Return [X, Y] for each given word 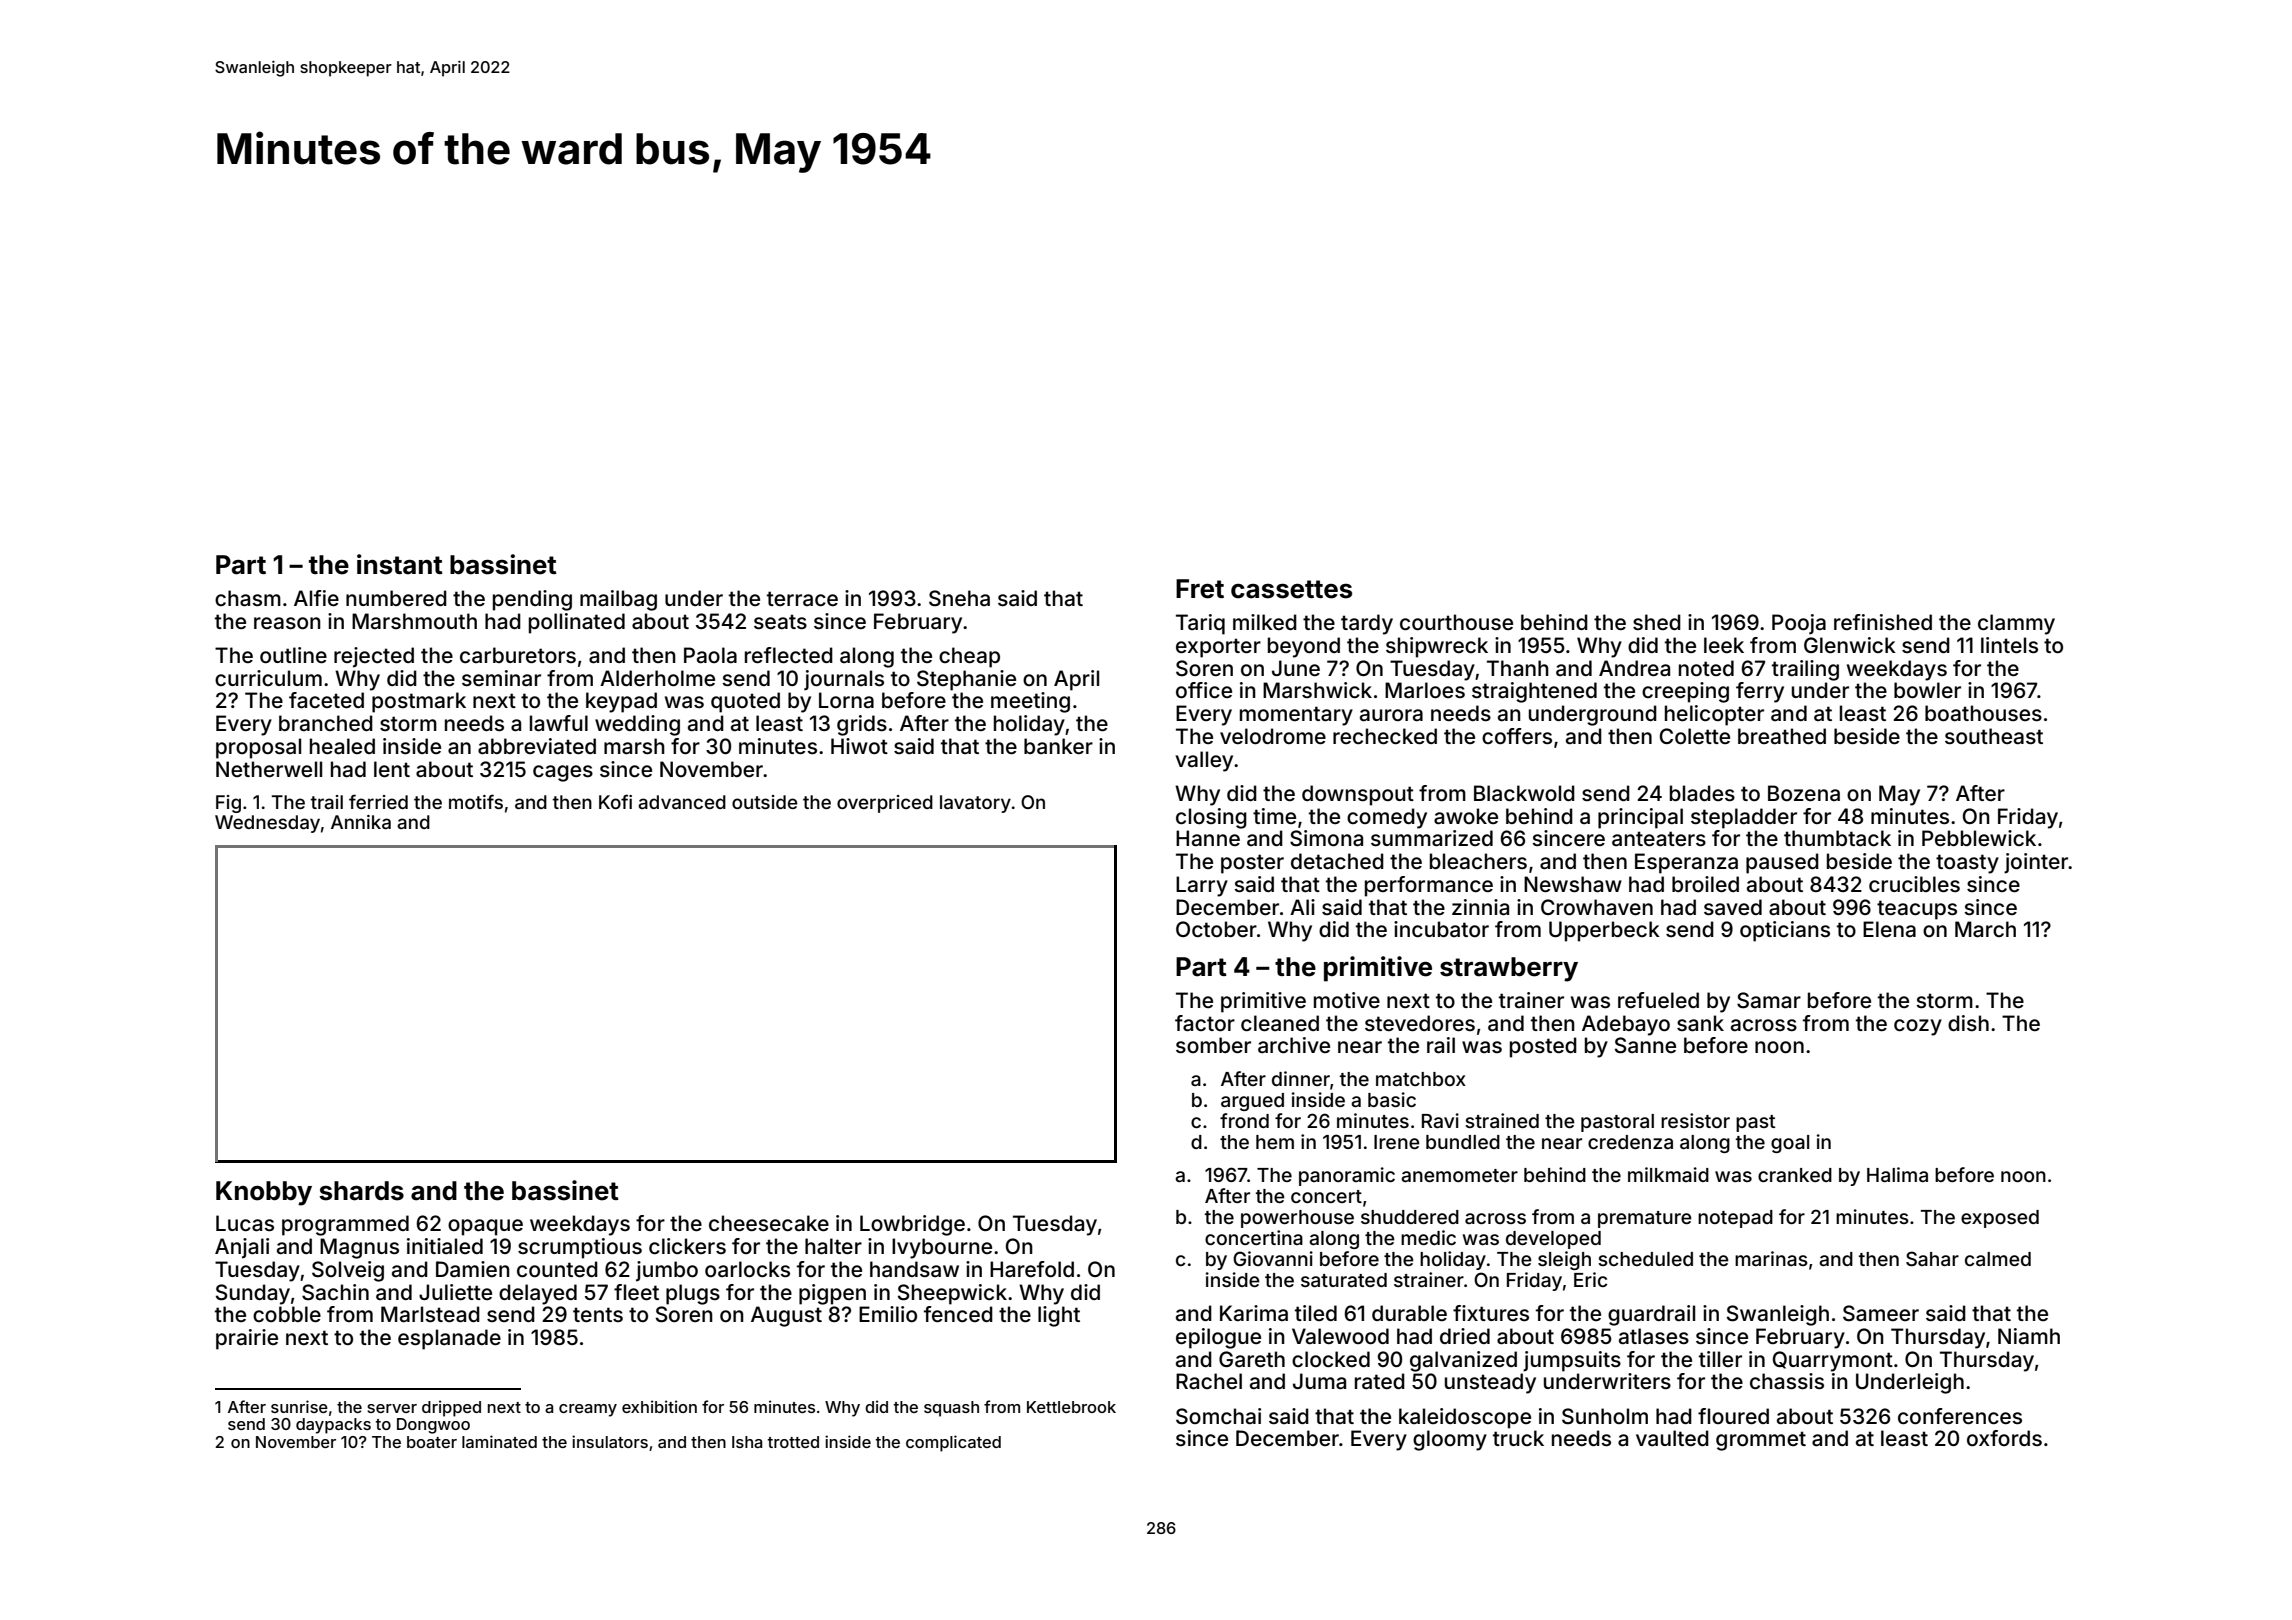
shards [361, 1191]
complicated [953, 1443]
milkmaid [1668, 1174]
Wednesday [267, 824]
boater [432, 1442]
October [1216, 929]
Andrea [1634, 668]
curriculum [268, 678]
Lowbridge [912, 1225]
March [1985, 929]
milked [1265, 622]
